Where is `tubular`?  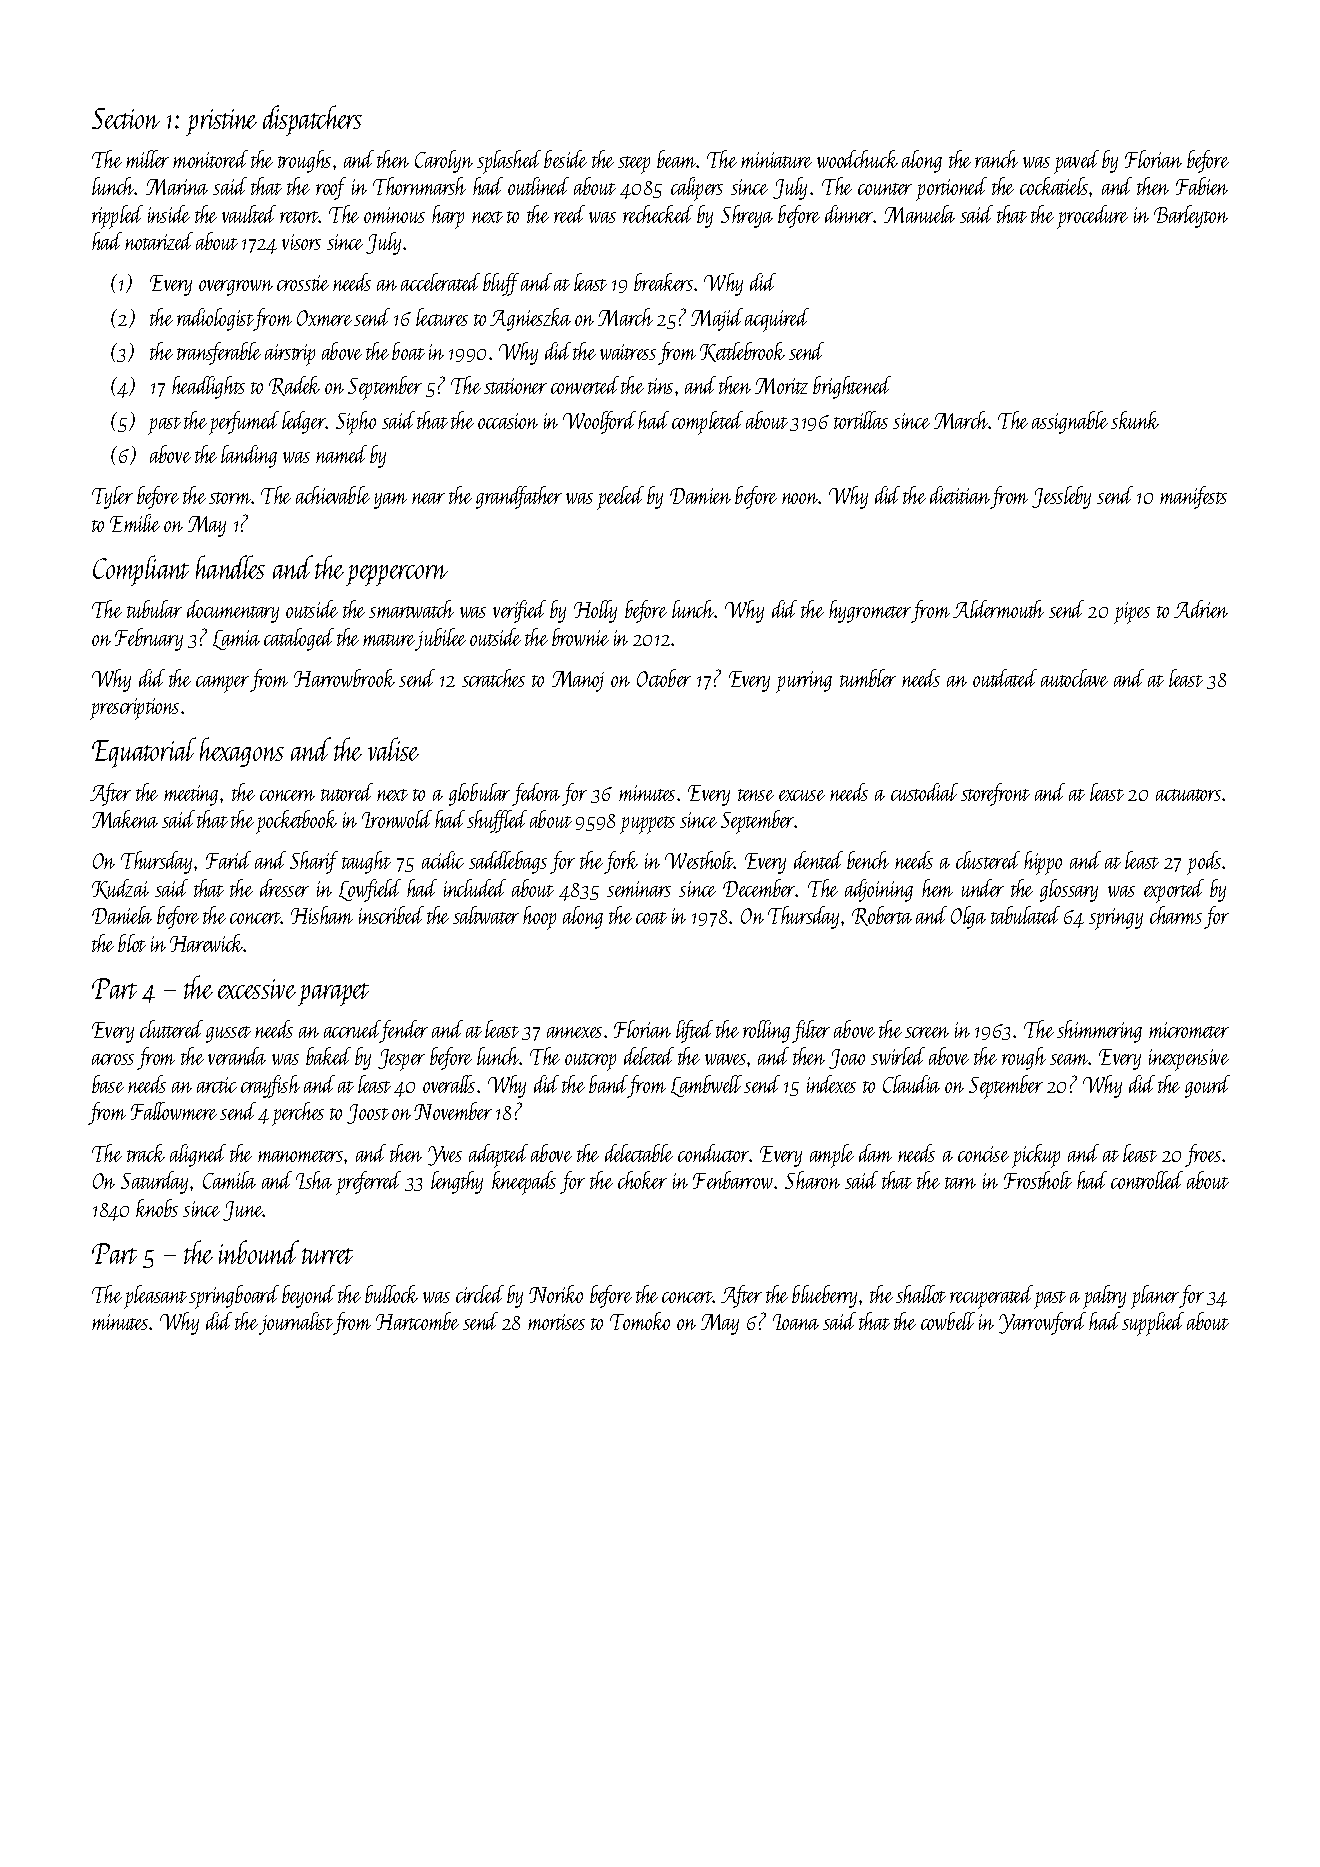 tubular is located at coordinates (154, 609).
